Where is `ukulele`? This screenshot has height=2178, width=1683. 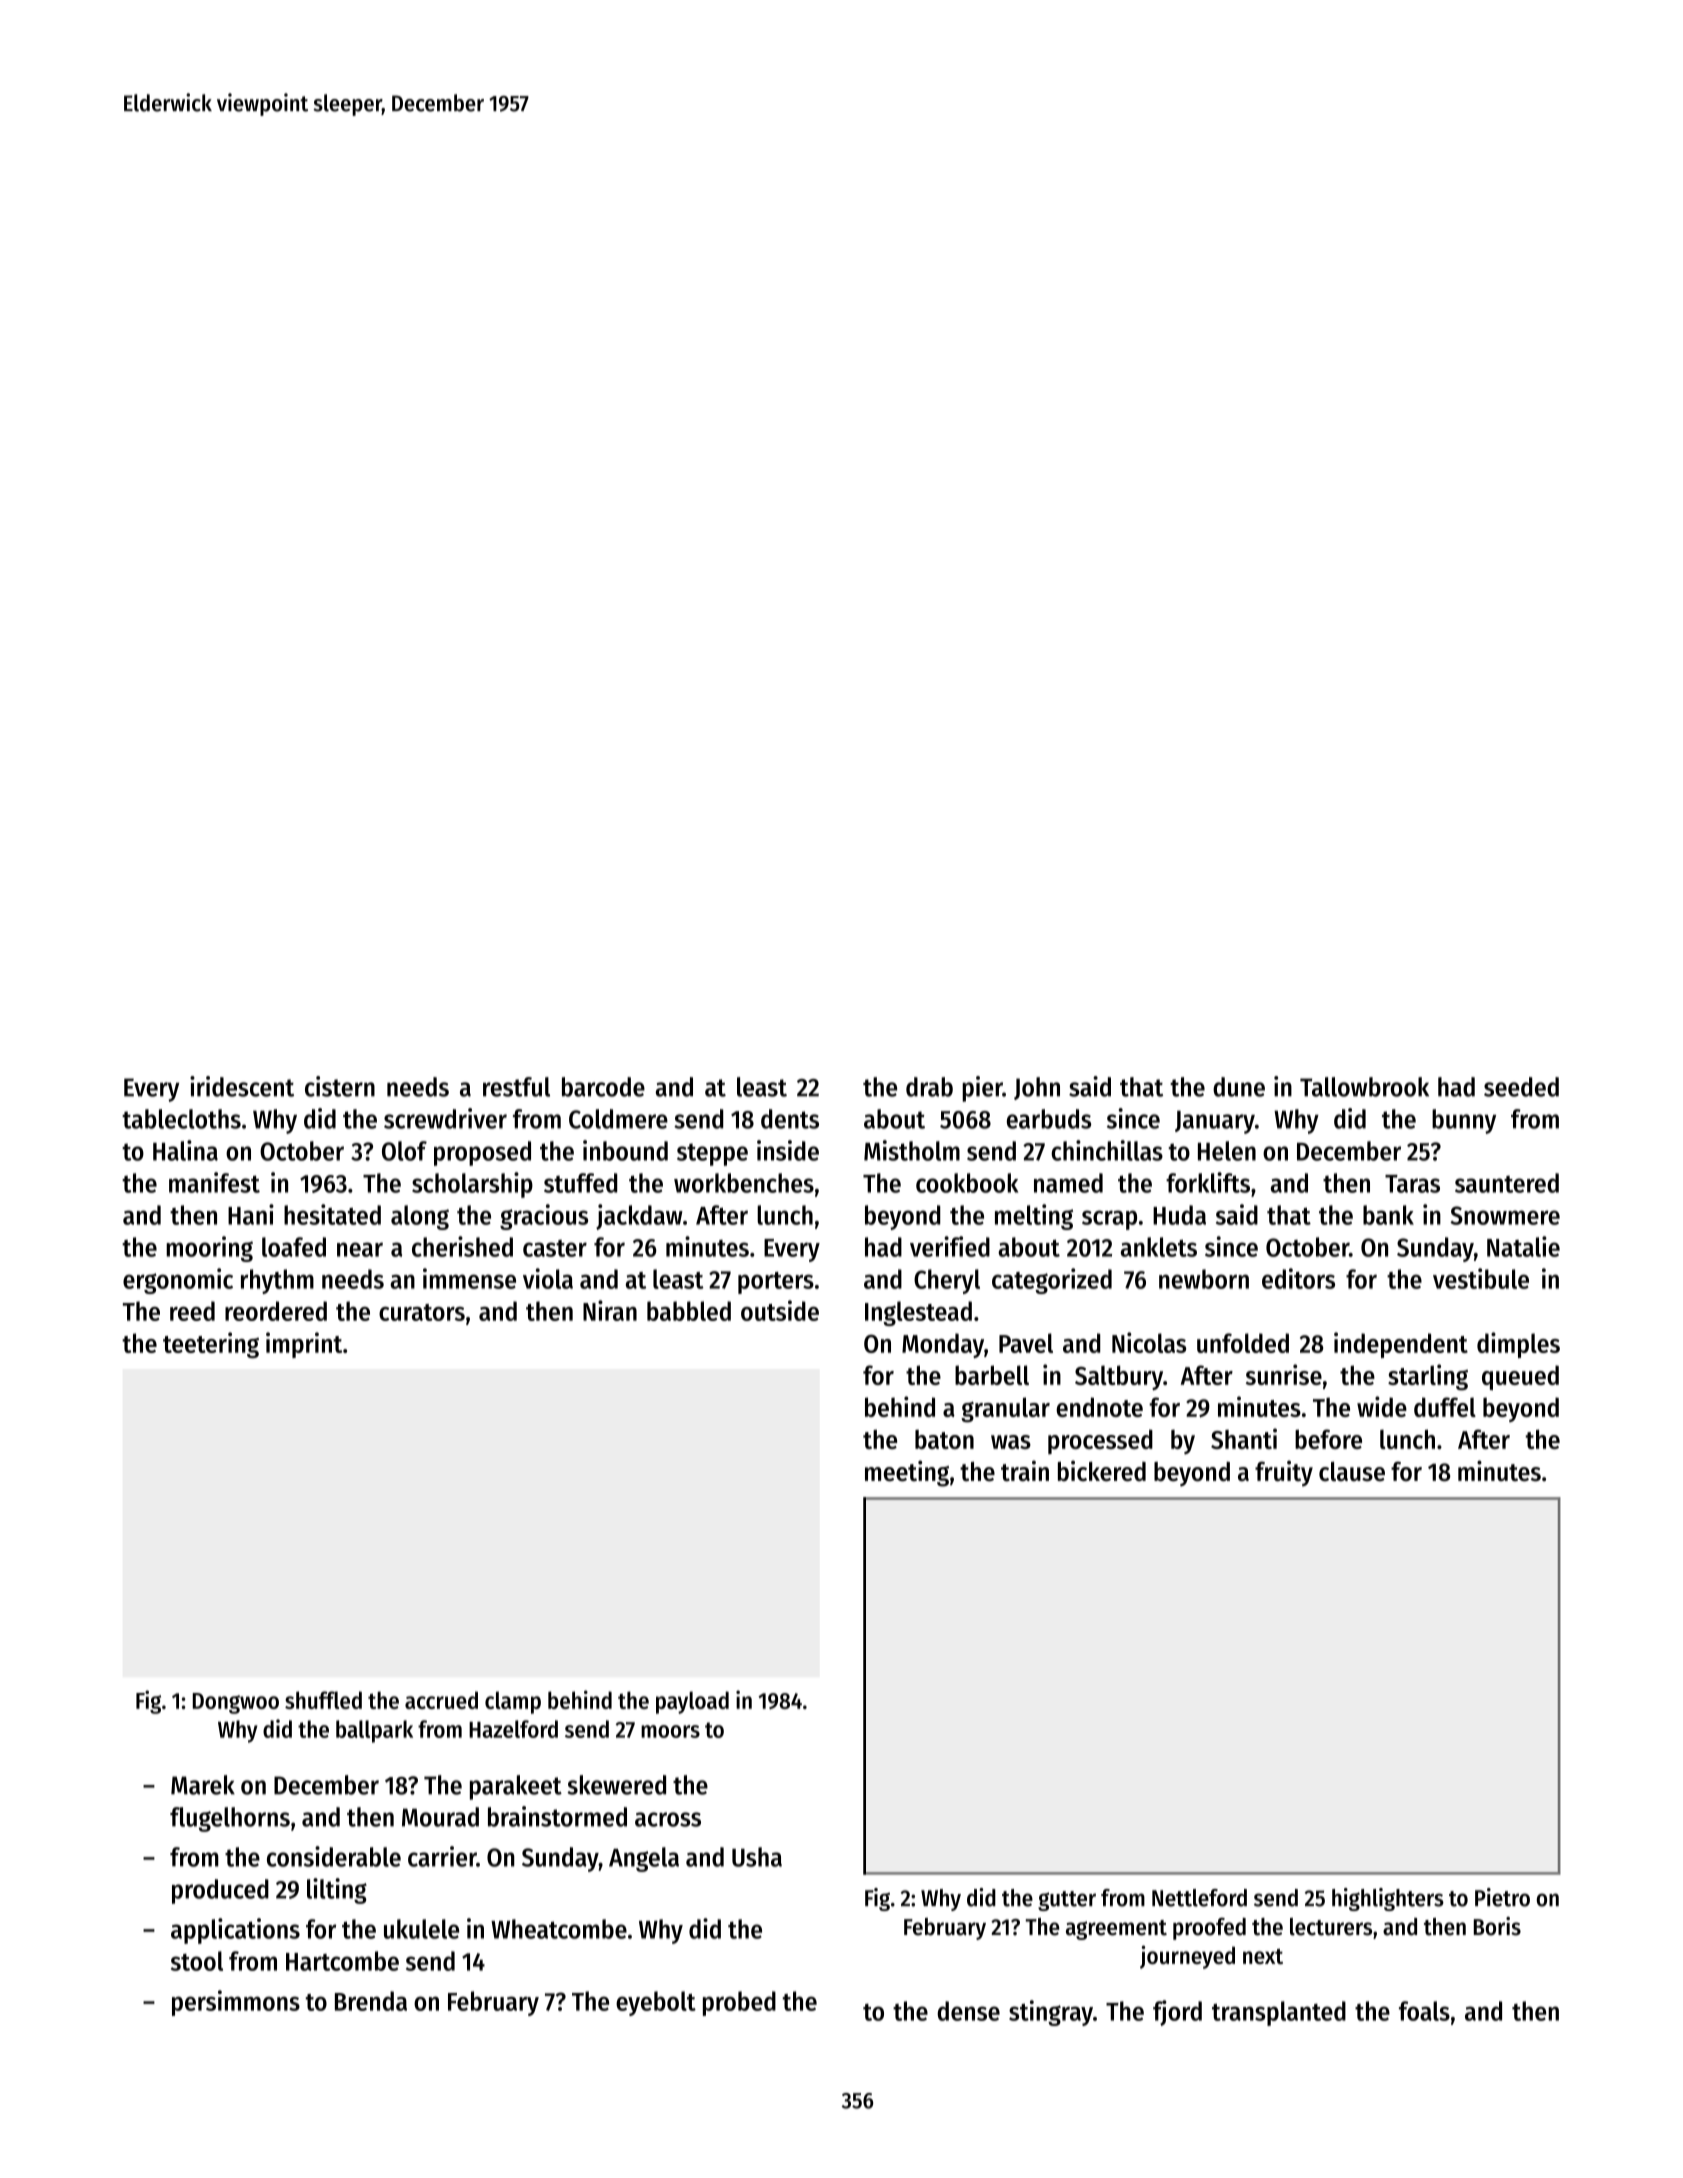 ukulele is located at coordinates (421, 1929).
